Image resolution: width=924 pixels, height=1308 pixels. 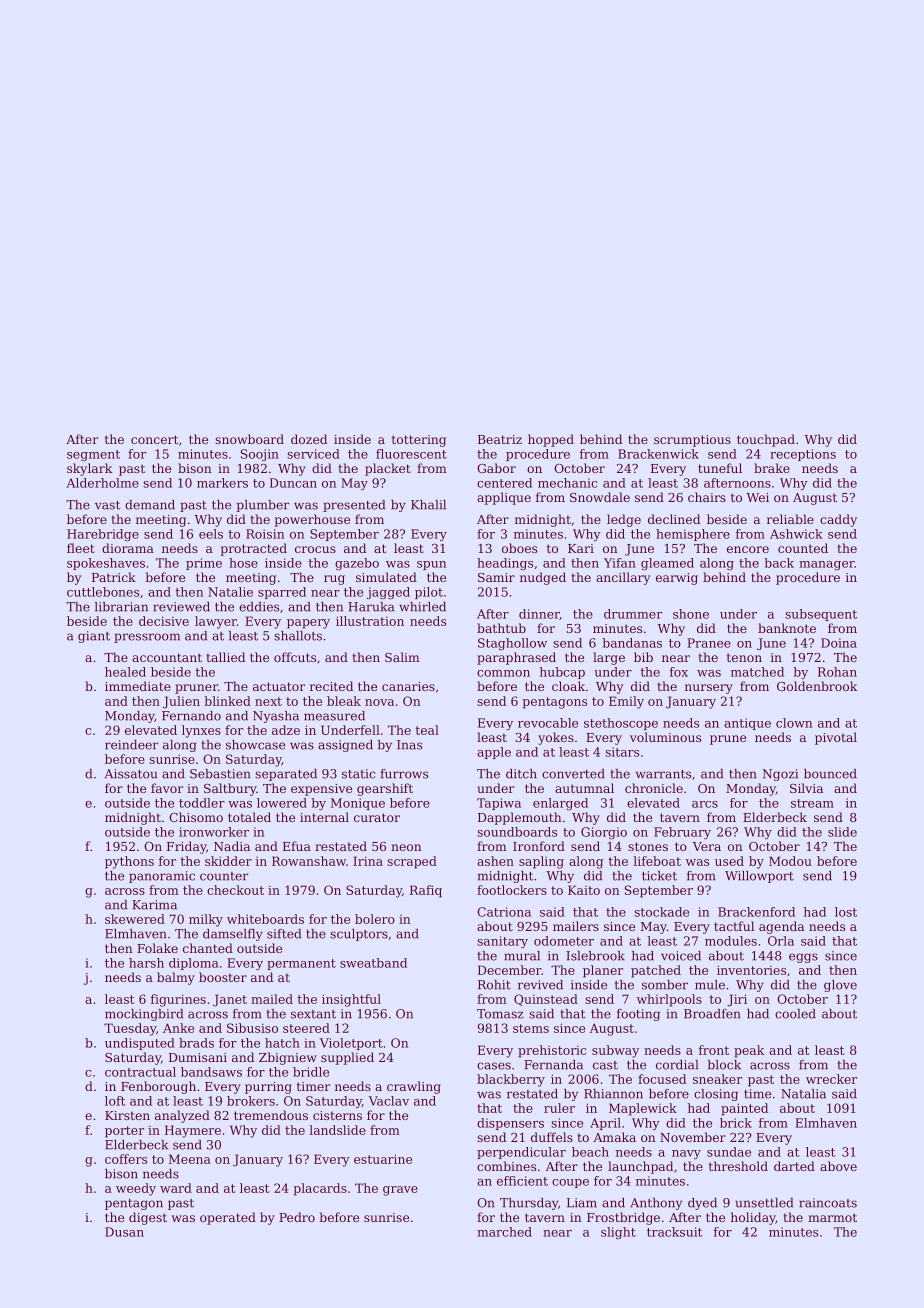 I want to click on shone, so click(x=691, y=614).
